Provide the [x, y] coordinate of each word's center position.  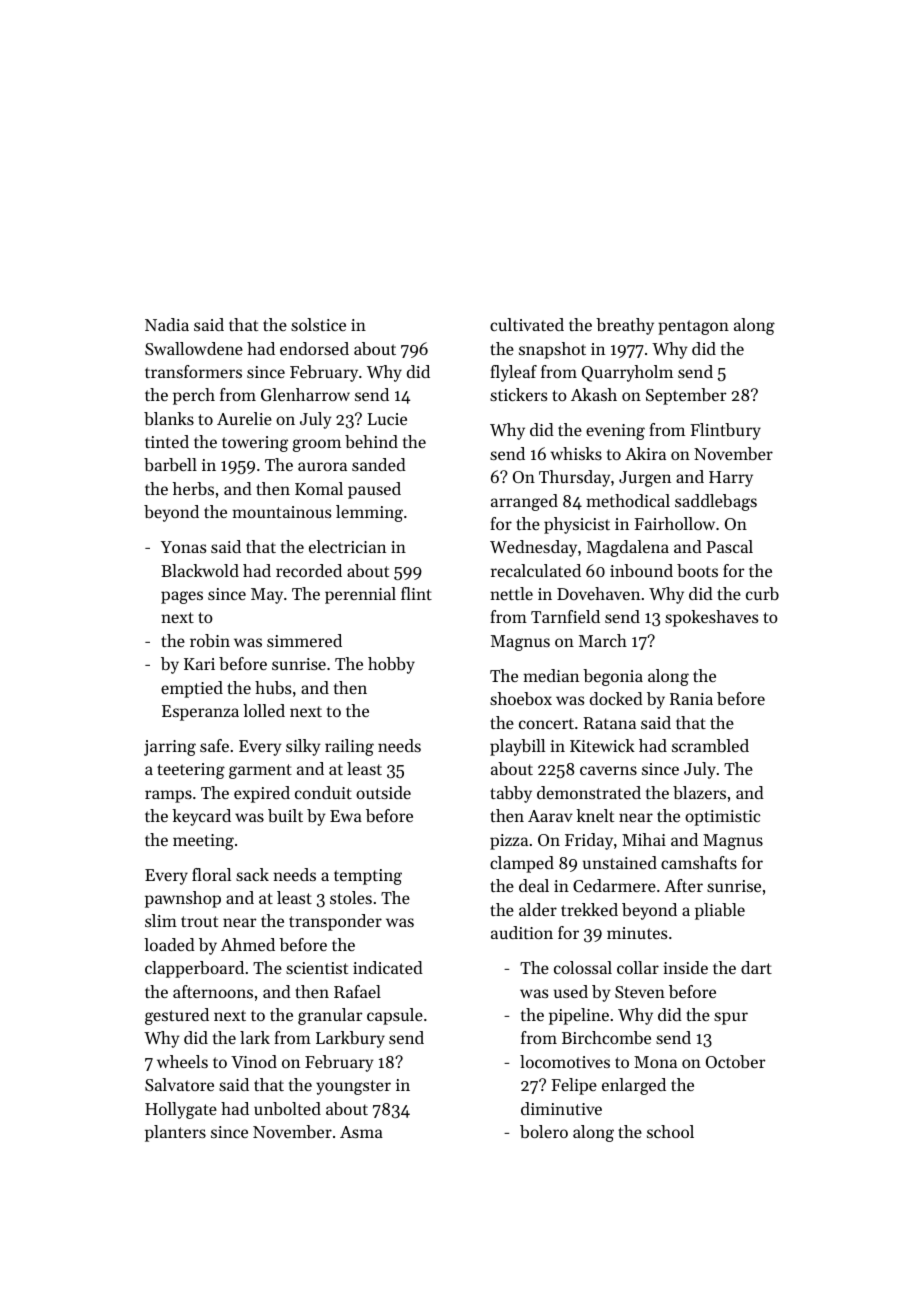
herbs [193, 488]
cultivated [527, 324]
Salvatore [179, 1084]
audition [522, 932]
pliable [720, 911]
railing [349, 747]
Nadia [167, 324]
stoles [351, 897]
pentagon [693, 327]
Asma [361, 1132]
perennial [360, 595]
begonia [613, 677]
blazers [699, 792]
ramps [168, 796]
